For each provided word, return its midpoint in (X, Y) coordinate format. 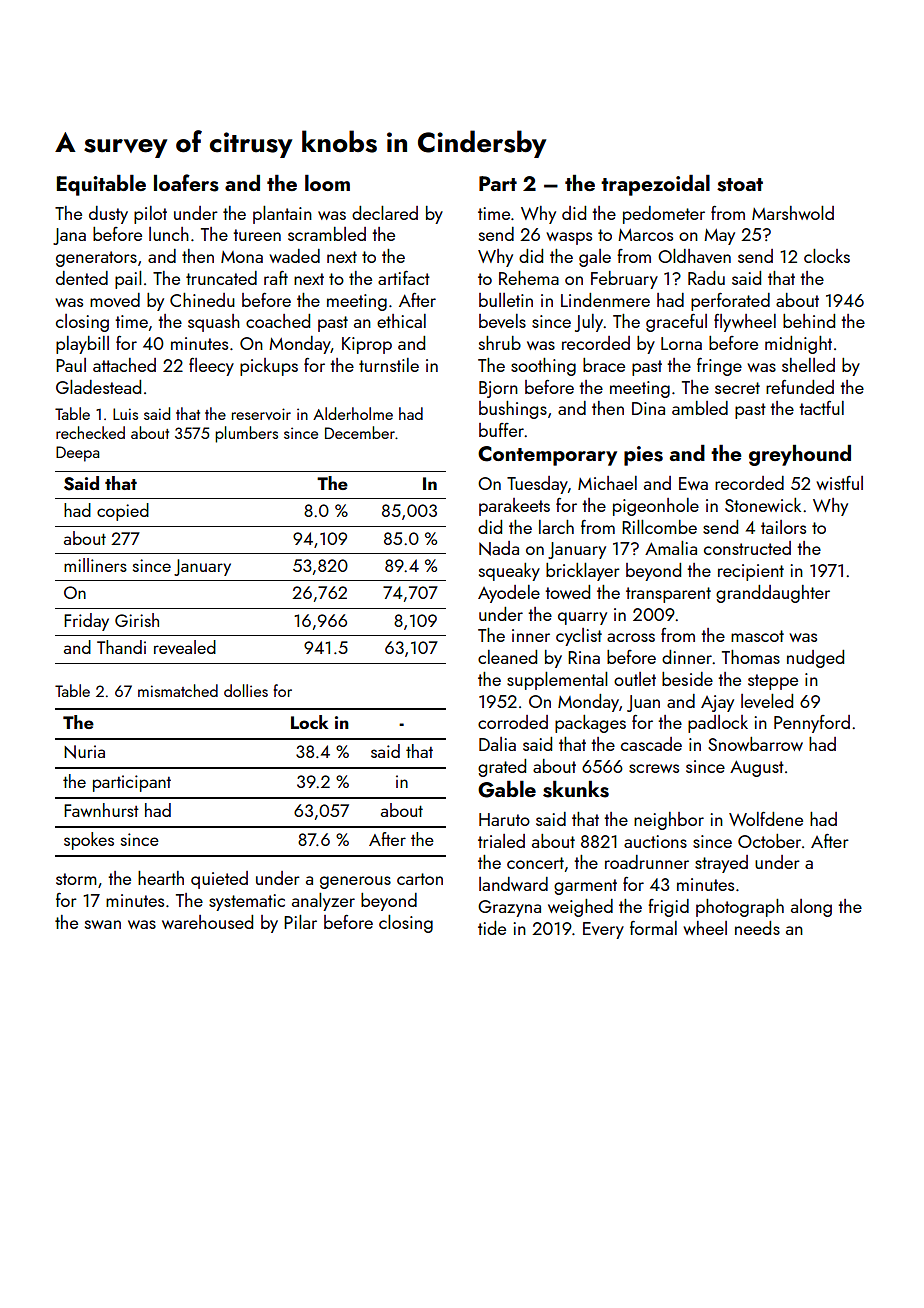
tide (492, 928)
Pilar (300, 922)
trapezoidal (655, 185)
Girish (137, 620)
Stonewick (763, 505)
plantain (282, 215)
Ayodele (509, 594)
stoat (740, 185)
